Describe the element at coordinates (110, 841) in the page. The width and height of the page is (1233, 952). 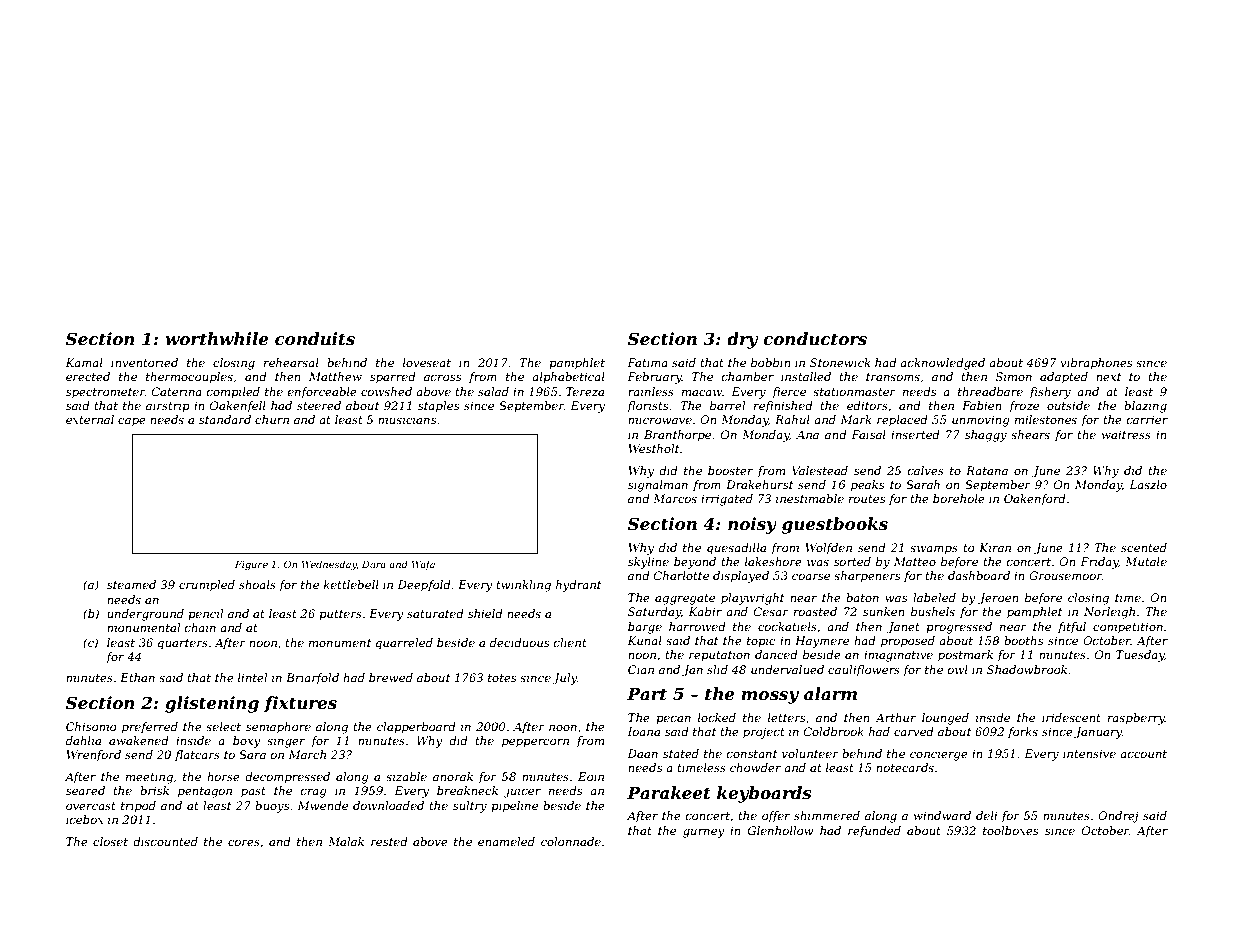
I see `closet` at that location.
